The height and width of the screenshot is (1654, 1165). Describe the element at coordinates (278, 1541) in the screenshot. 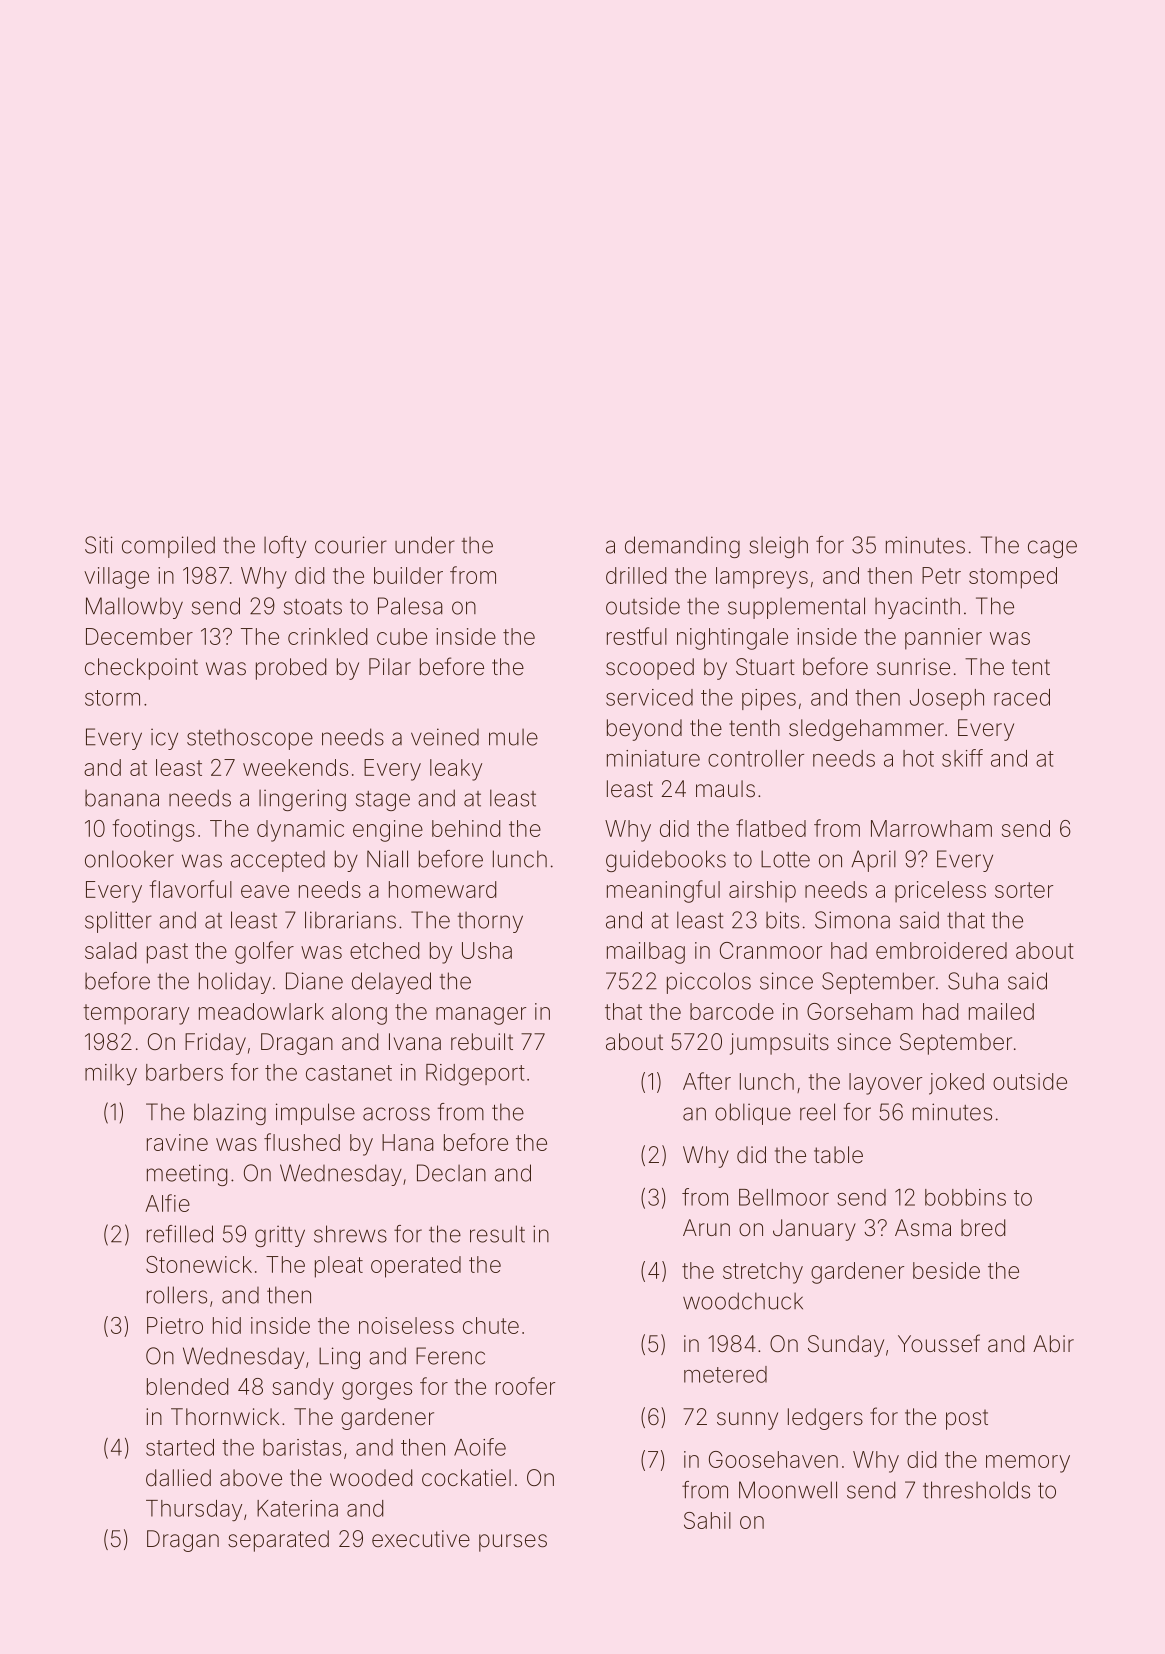

I see `separated` at that location.
